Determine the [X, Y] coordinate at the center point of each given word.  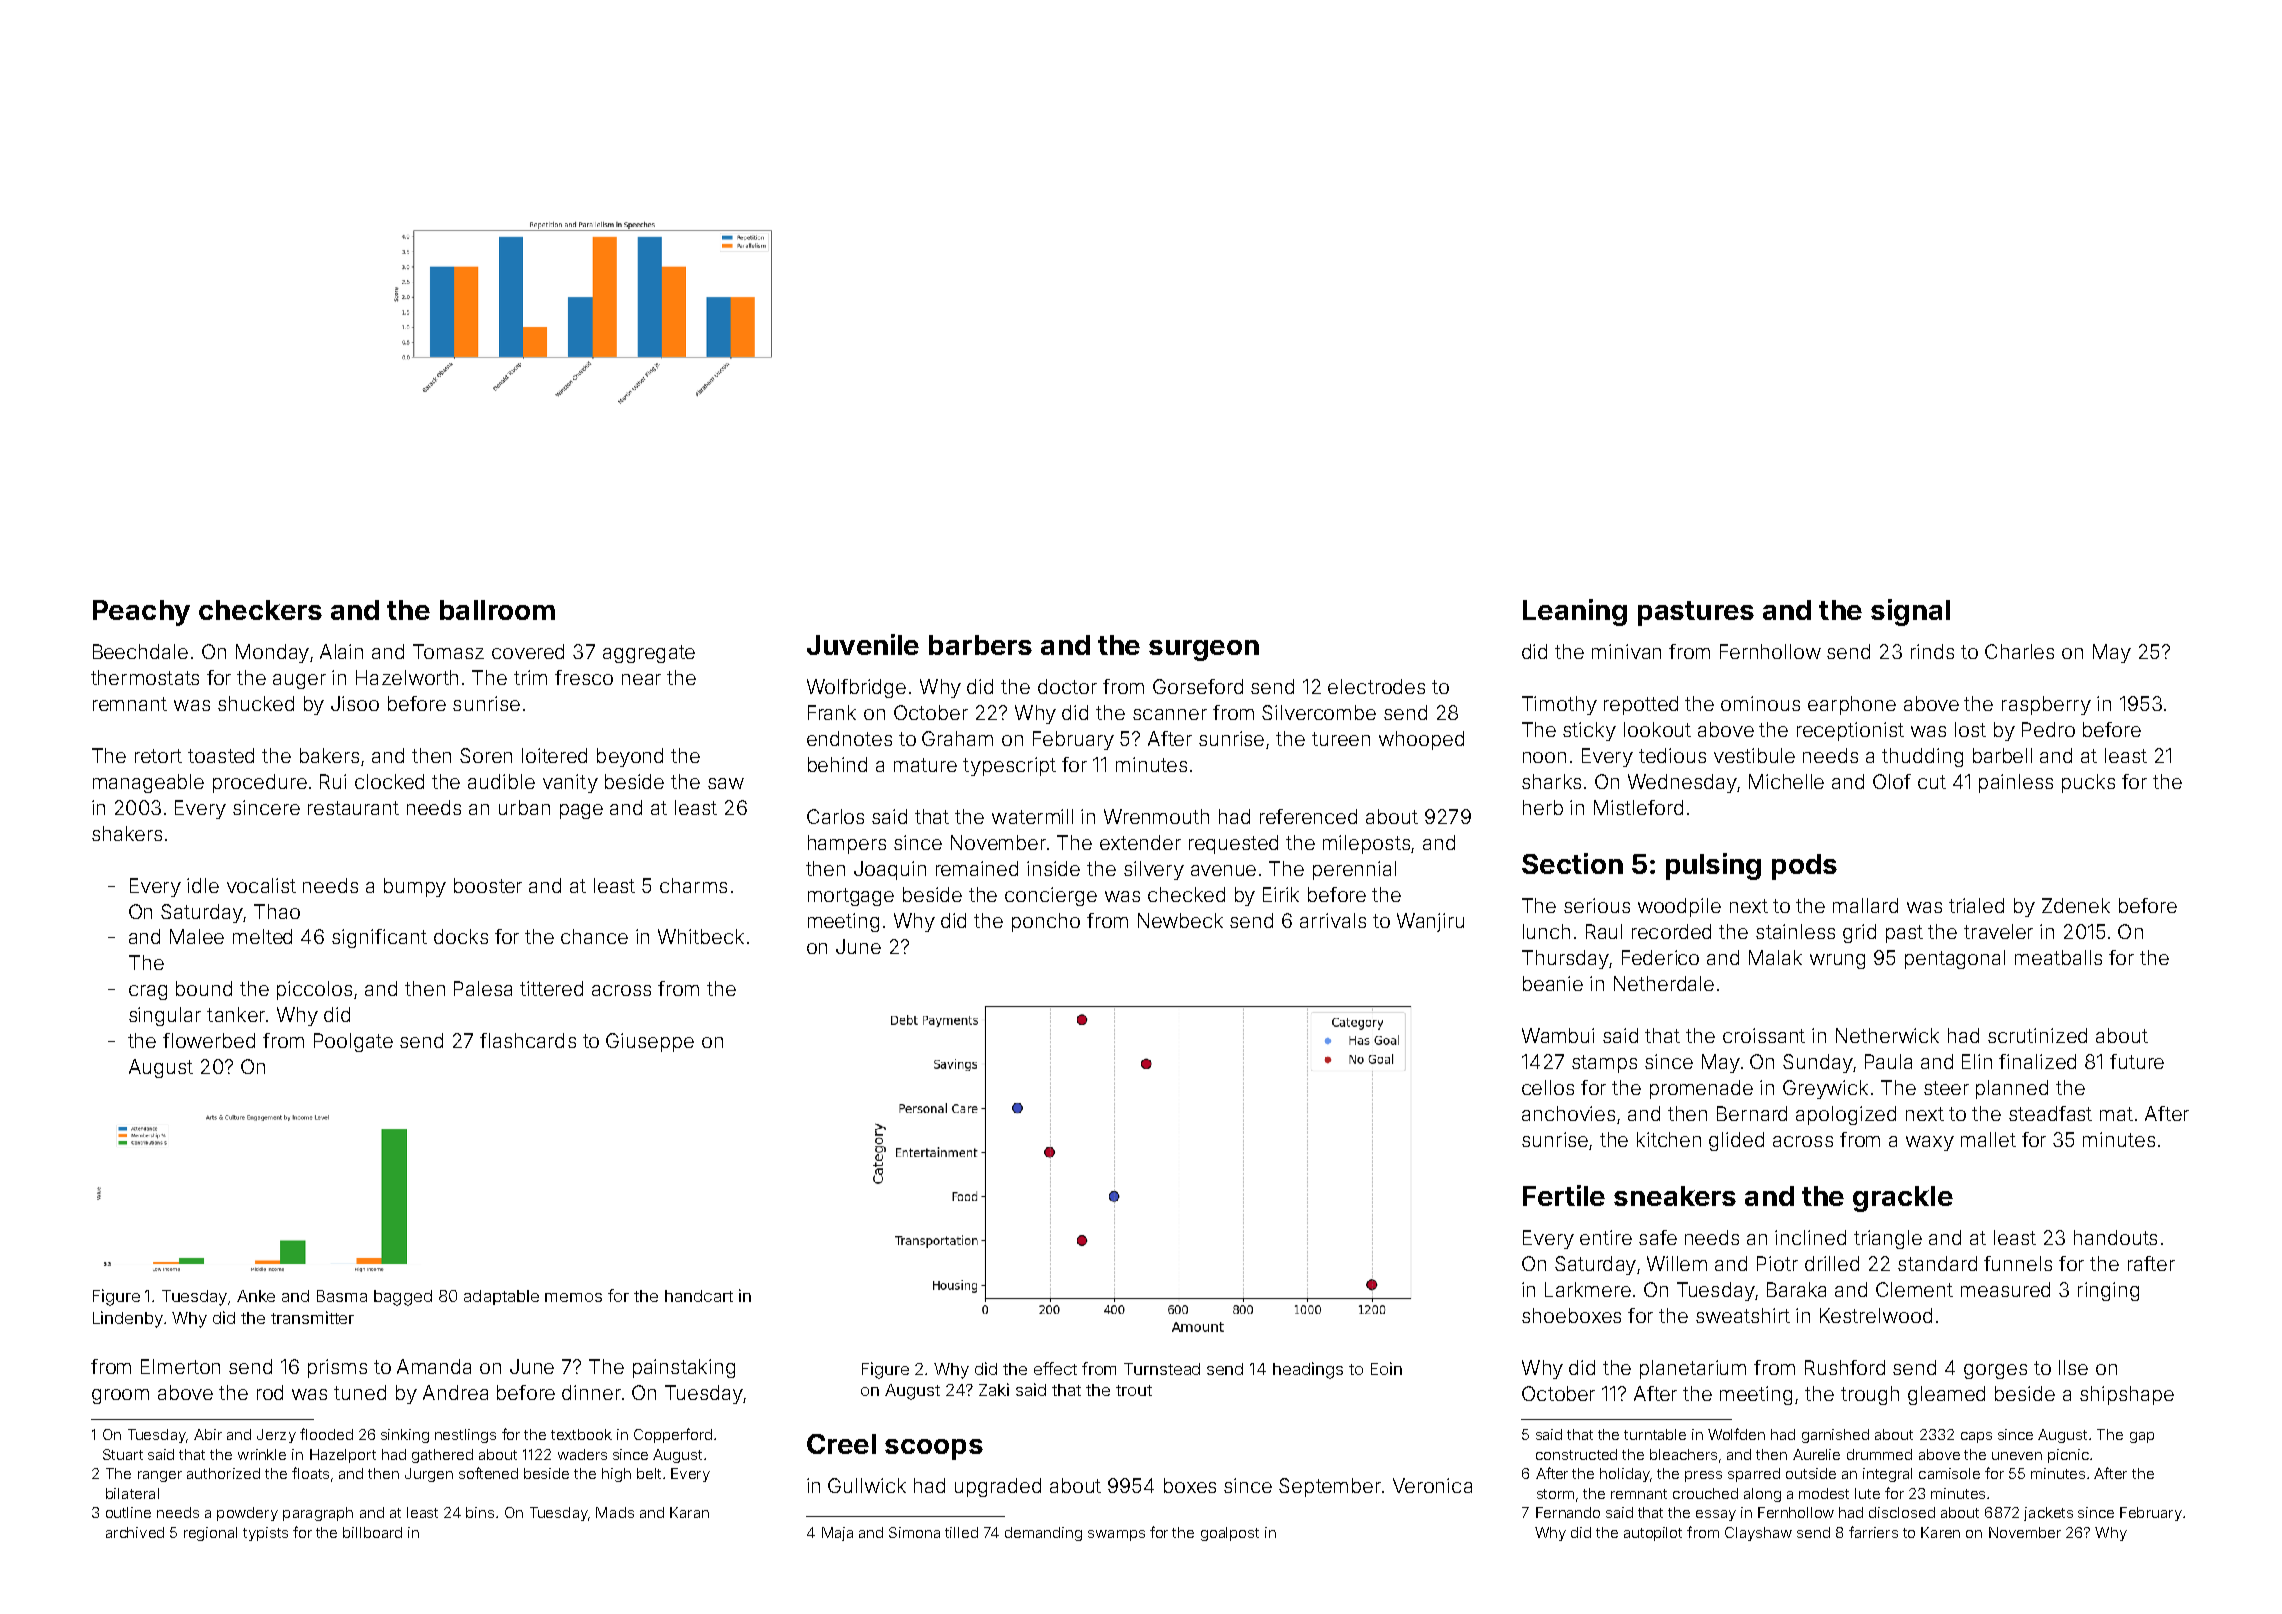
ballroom [497, 610]
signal [1910, 612]
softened [488, 1473]
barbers [980, 645]
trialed [1976, 905]
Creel [841, 1444]
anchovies [1568, 1113]
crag [148, 992]
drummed [1879, 1454]
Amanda [434, 1366]
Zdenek [2076, 905]
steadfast [2050, 1113]
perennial [1354, 870]
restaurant [353, 808]
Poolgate [353, 1042]
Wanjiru [1430, 922]
